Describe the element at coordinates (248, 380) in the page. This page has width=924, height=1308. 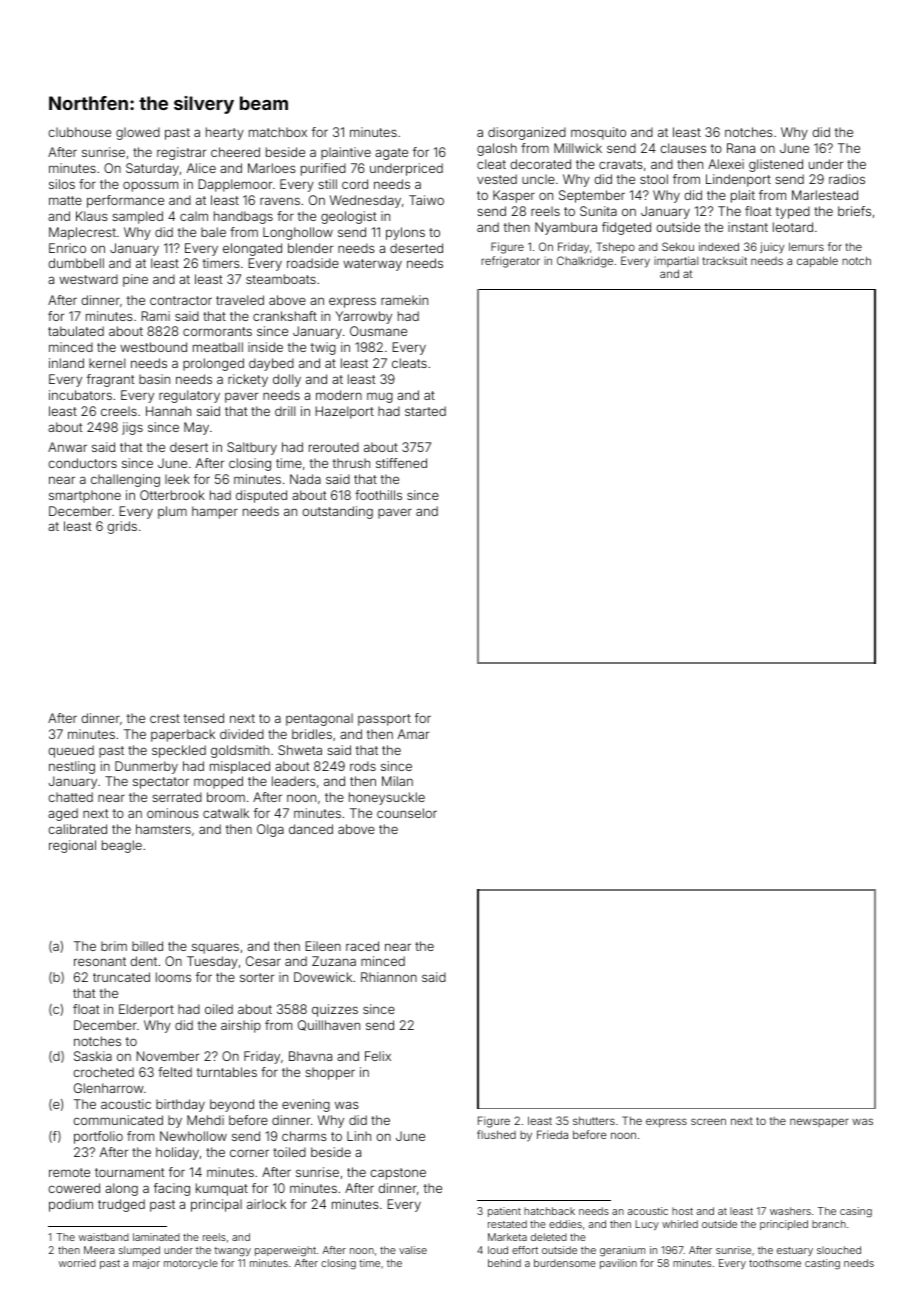
I see `rickety` at that location.
